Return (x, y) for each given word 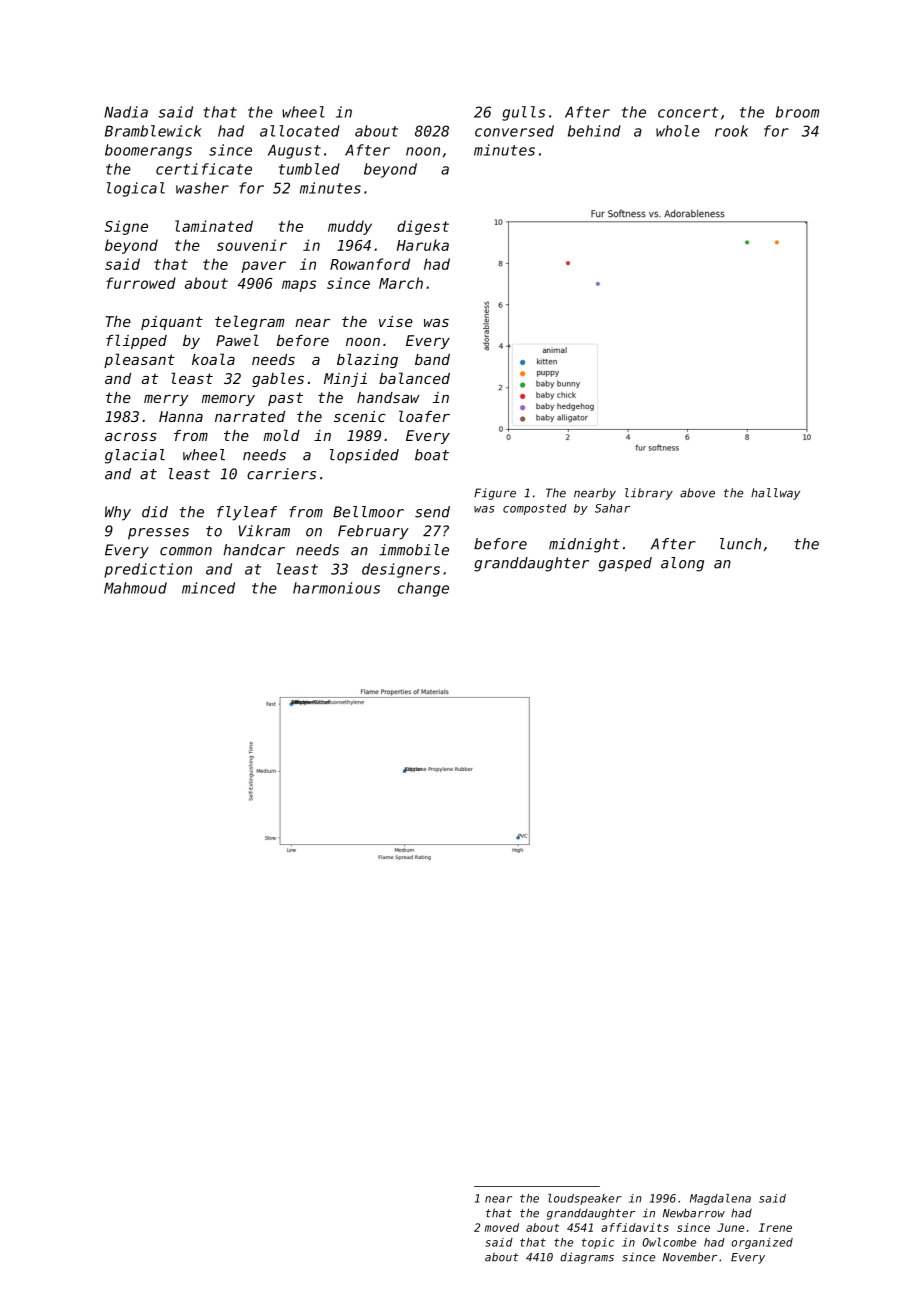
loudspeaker (585, 1199)
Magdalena (720, 1199)
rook (731, 131)
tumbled (309, 169)
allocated (300, 131)
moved (502, 1227)
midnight (584, 545)
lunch (740, 544)
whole (678, 131)
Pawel (237, 340)
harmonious (336, 588)
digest (423, 227)
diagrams (587, 1258)
